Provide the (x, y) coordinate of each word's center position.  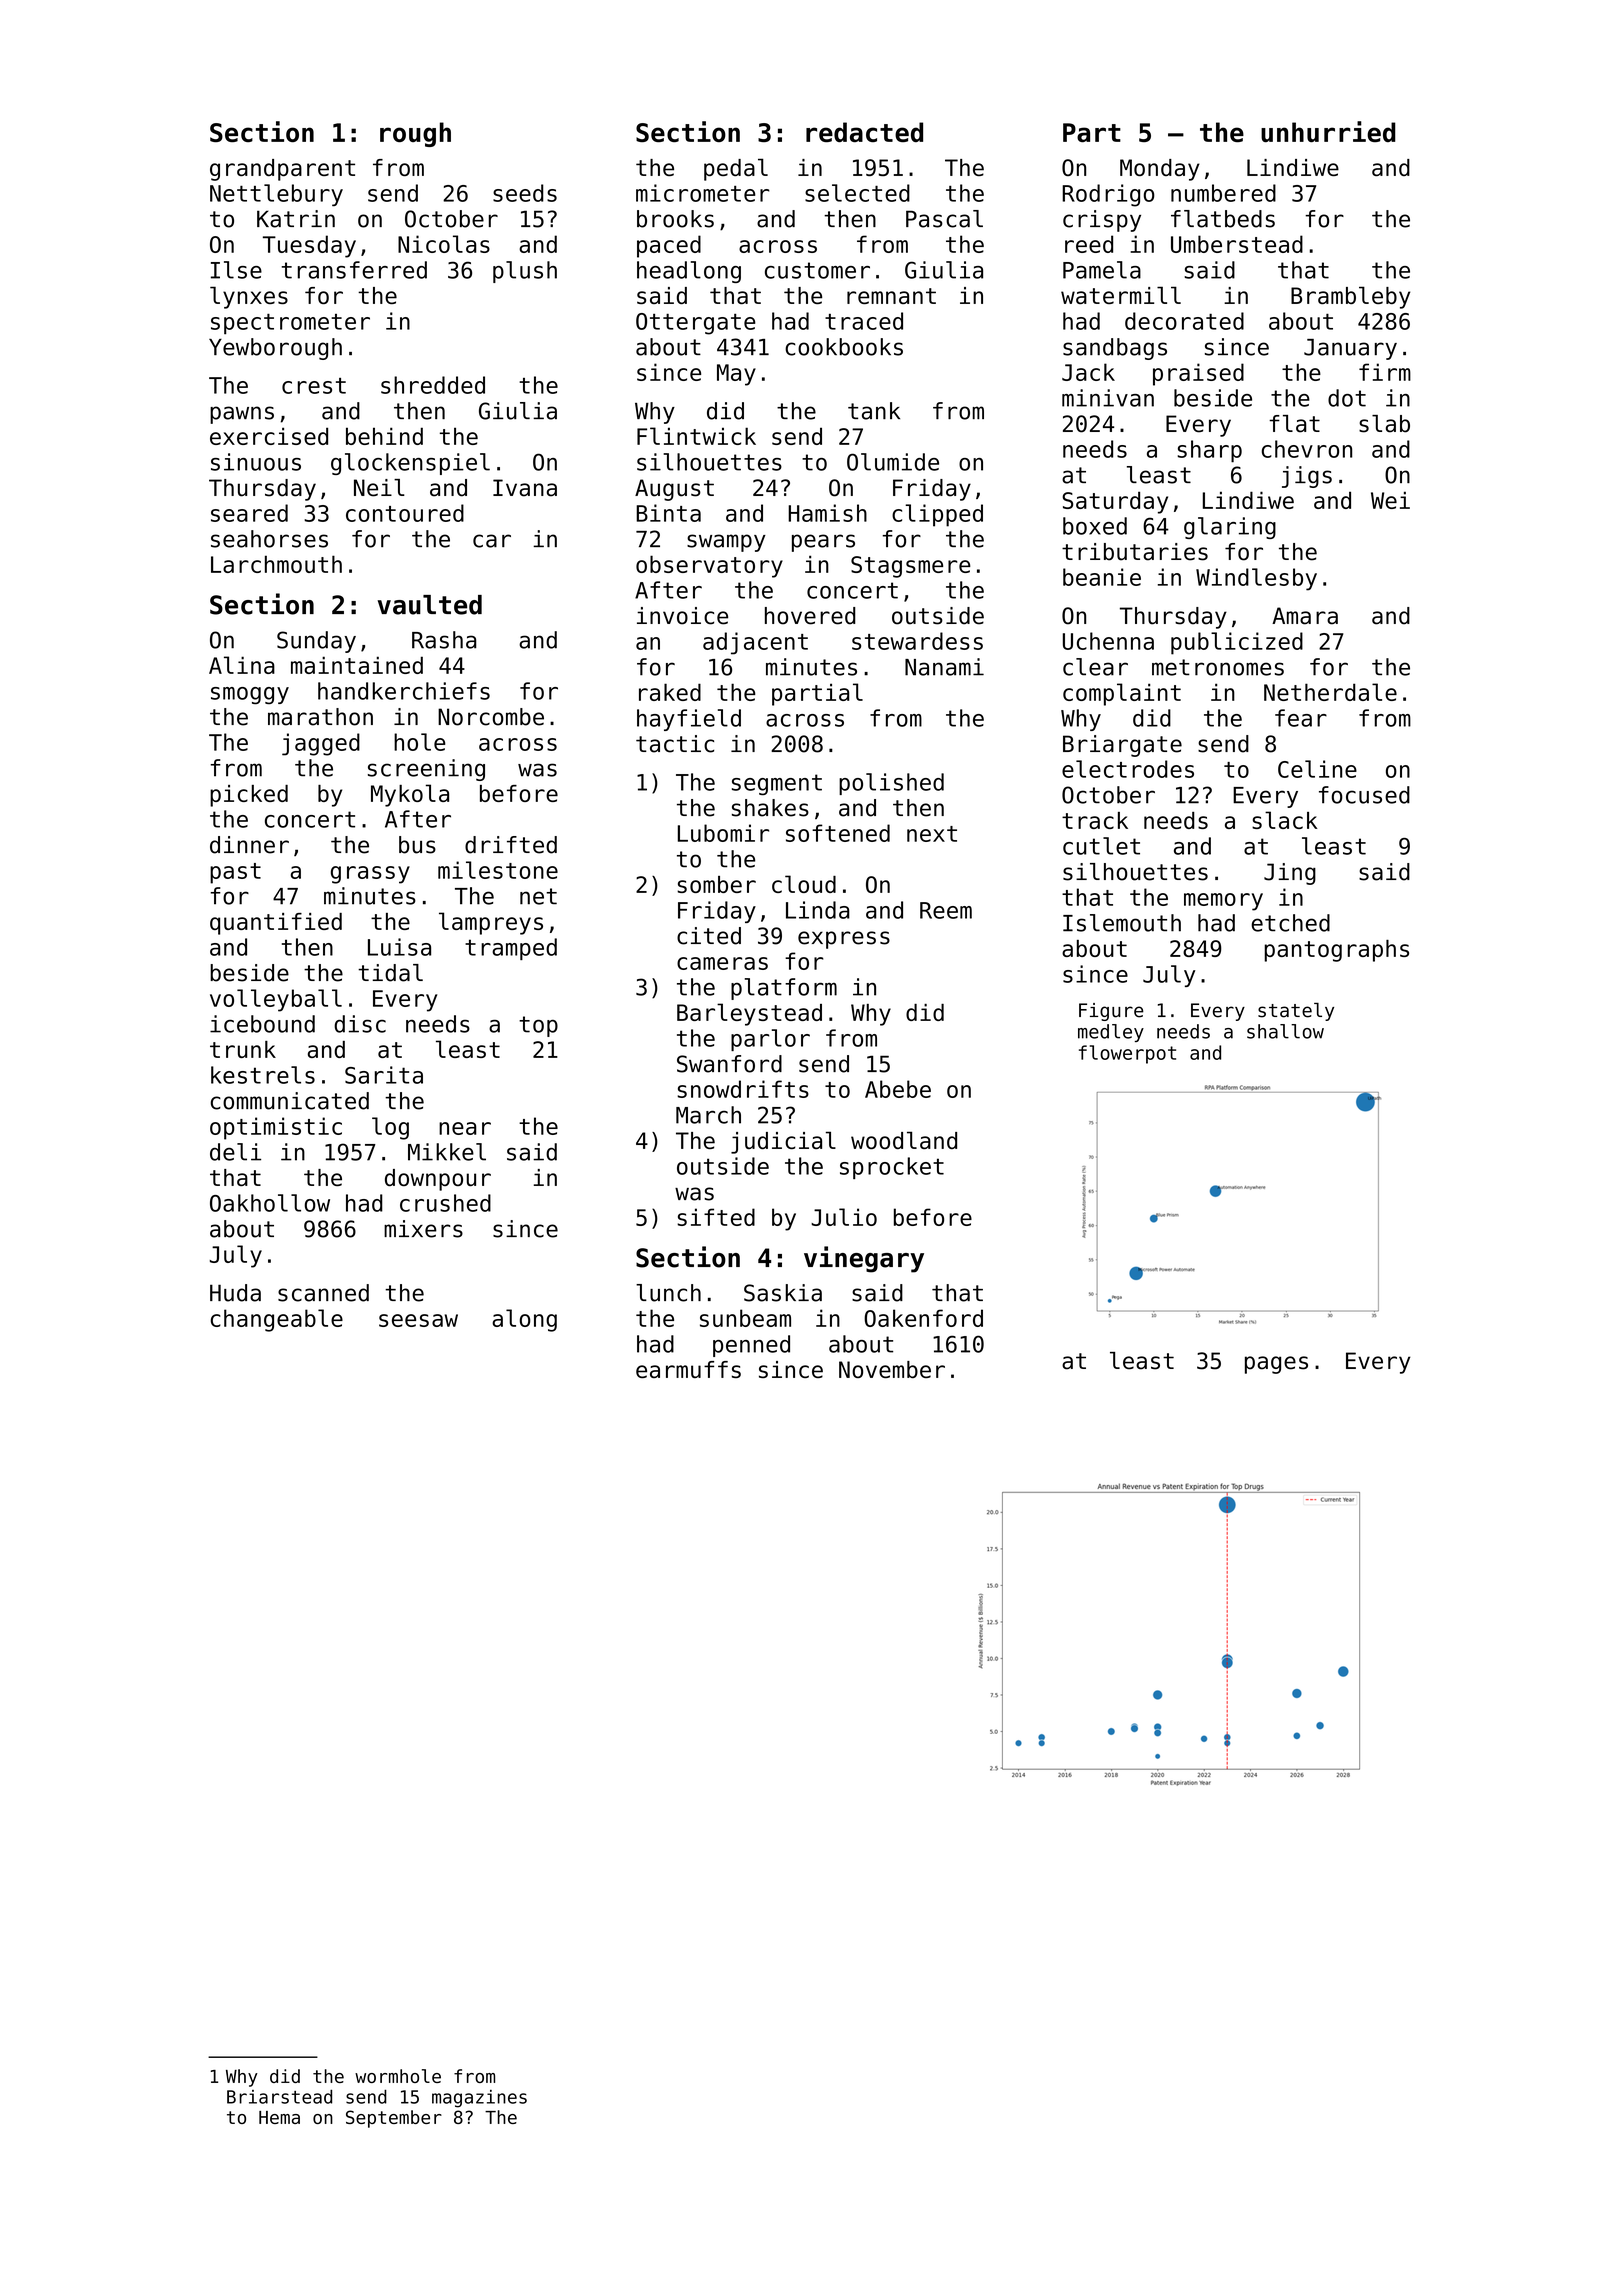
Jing (1290, 874)
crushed (445, 1203)
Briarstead (279, 2097)
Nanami (944, 667)
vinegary (864, 1259)
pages (1276, 1365)
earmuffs (688, 1369)
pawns (242, 415)
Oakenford (923, 1318)
